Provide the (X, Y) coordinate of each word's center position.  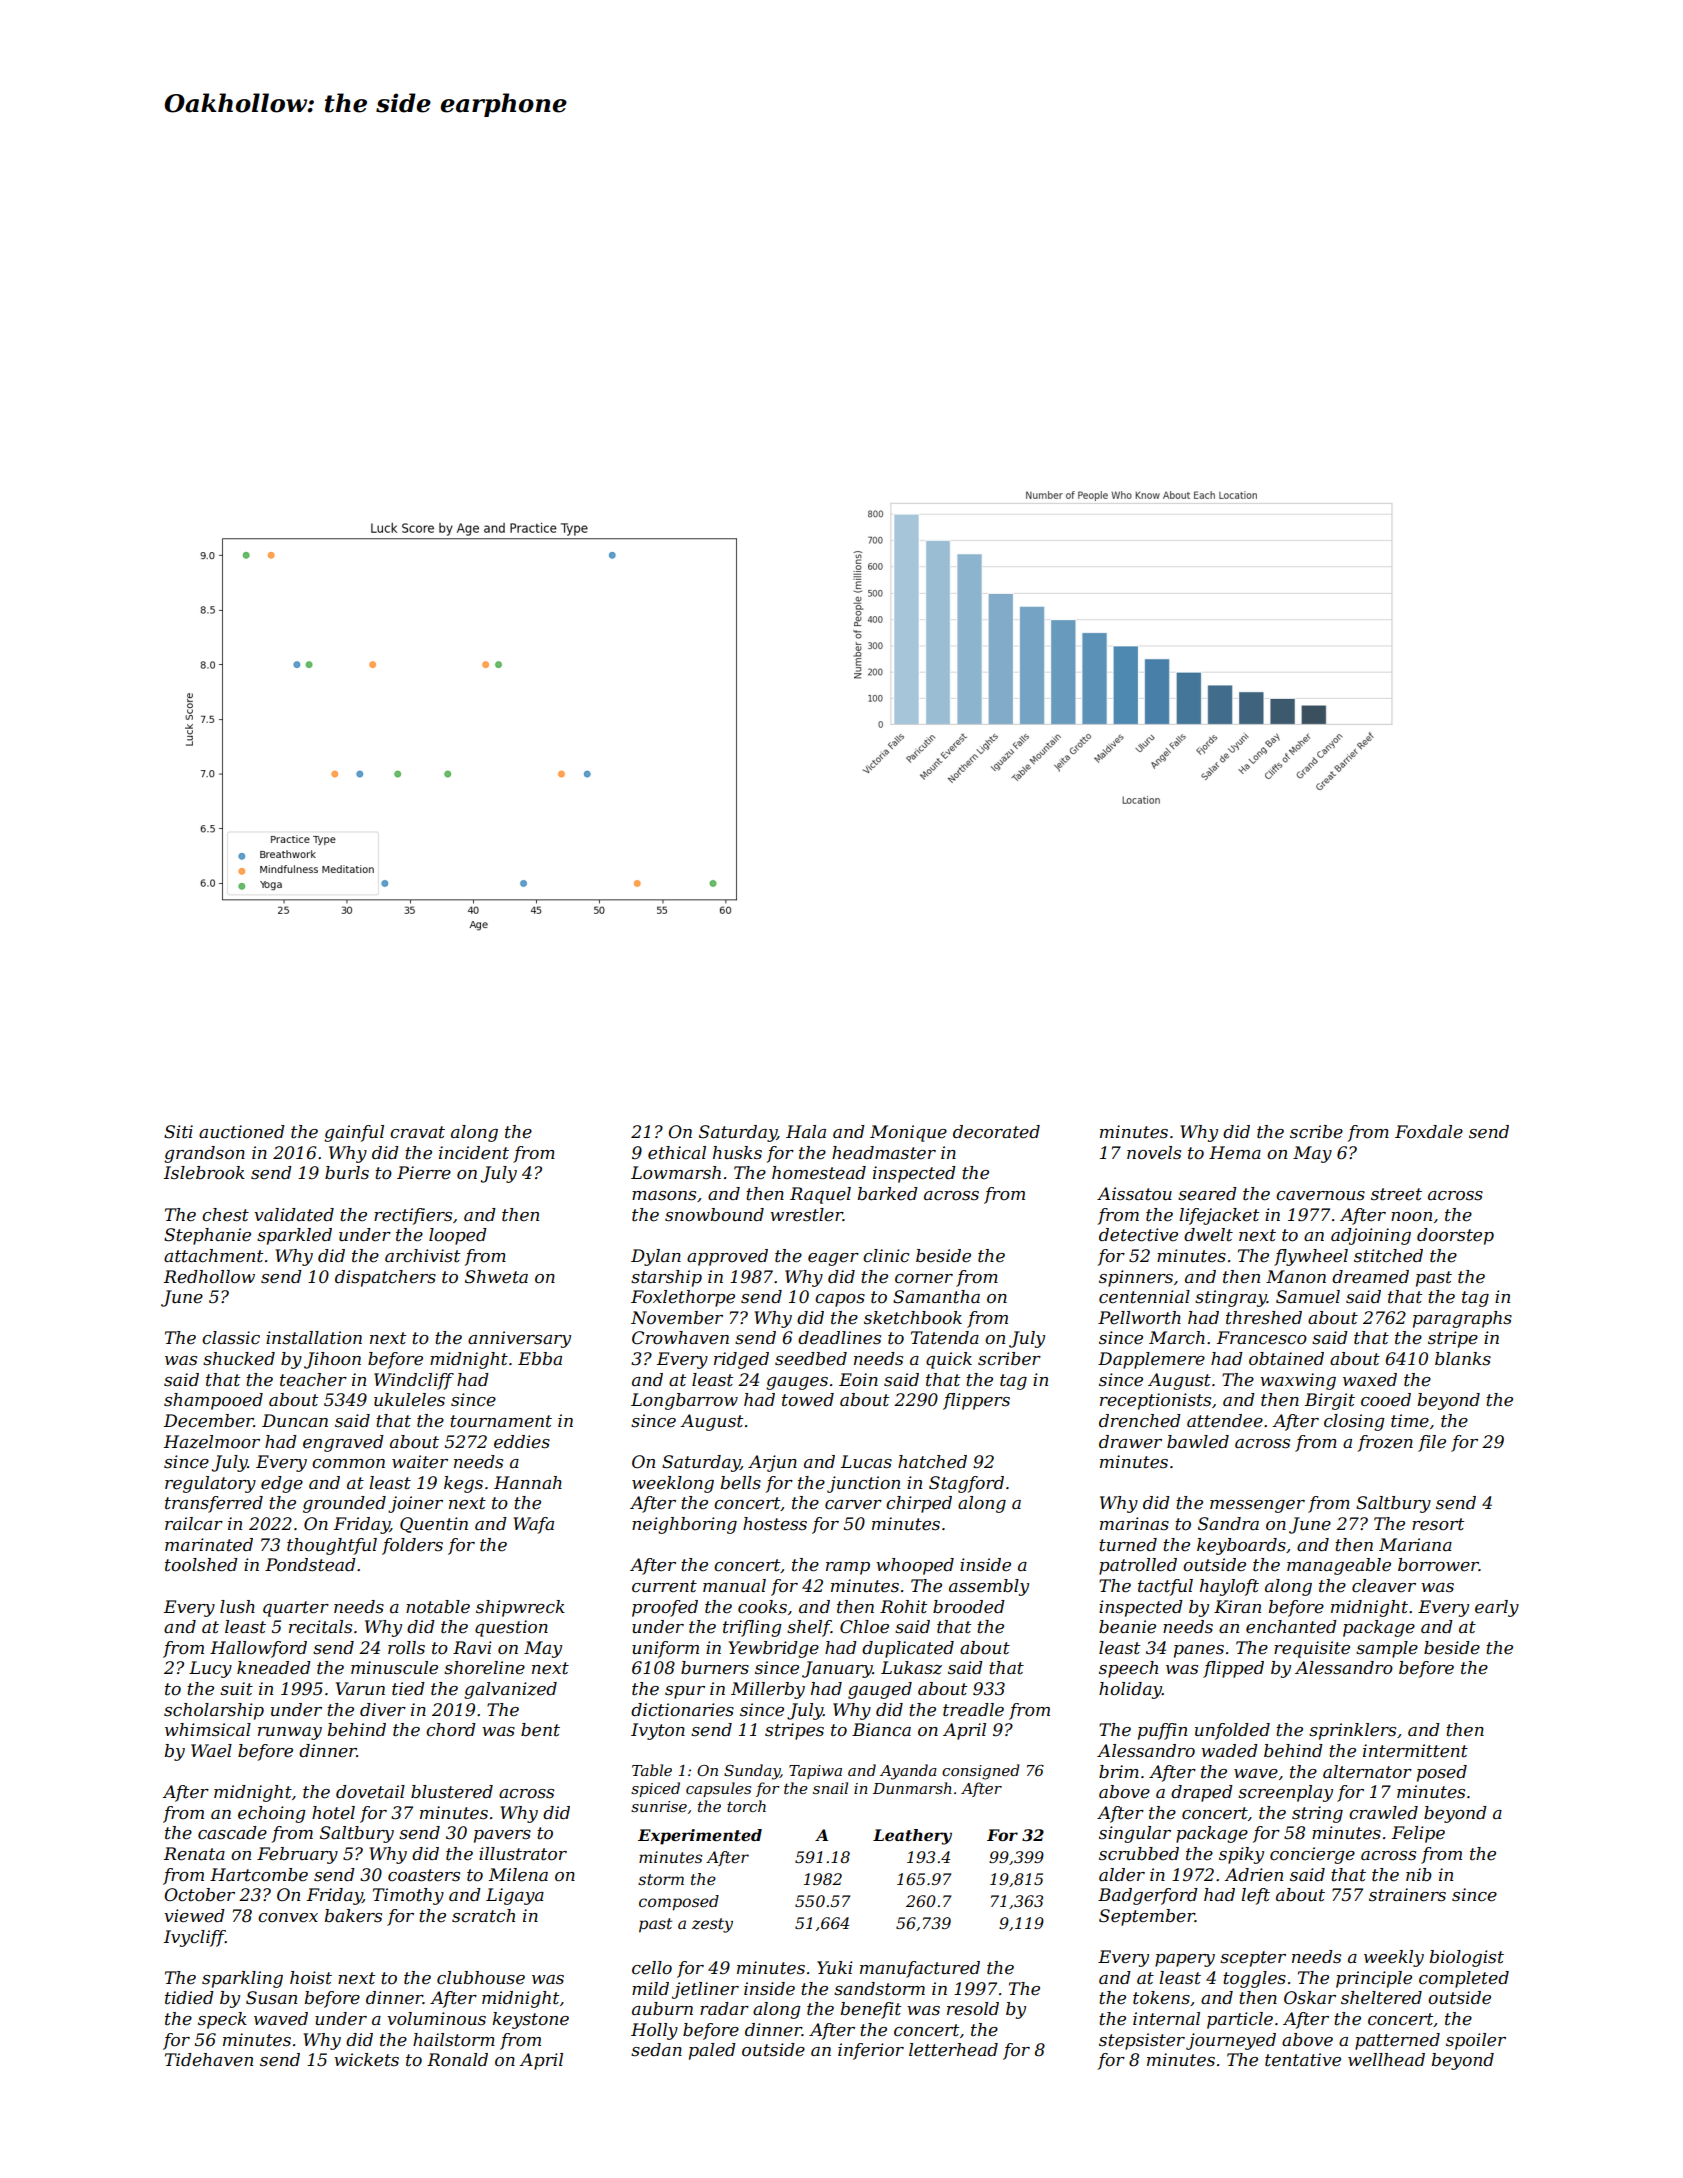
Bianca (881, 1730)
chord (451, 1730)
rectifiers (413, 1216)
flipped (1233, 1669)
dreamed (1370, 1277)
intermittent (1415, 1750)
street (1396, 1194)
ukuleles (409, 1400)
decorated (996, 1132)
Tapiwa (815, 1772)
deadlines (839, 1338)
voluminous (436, 2019)
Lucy (210, 1669)
